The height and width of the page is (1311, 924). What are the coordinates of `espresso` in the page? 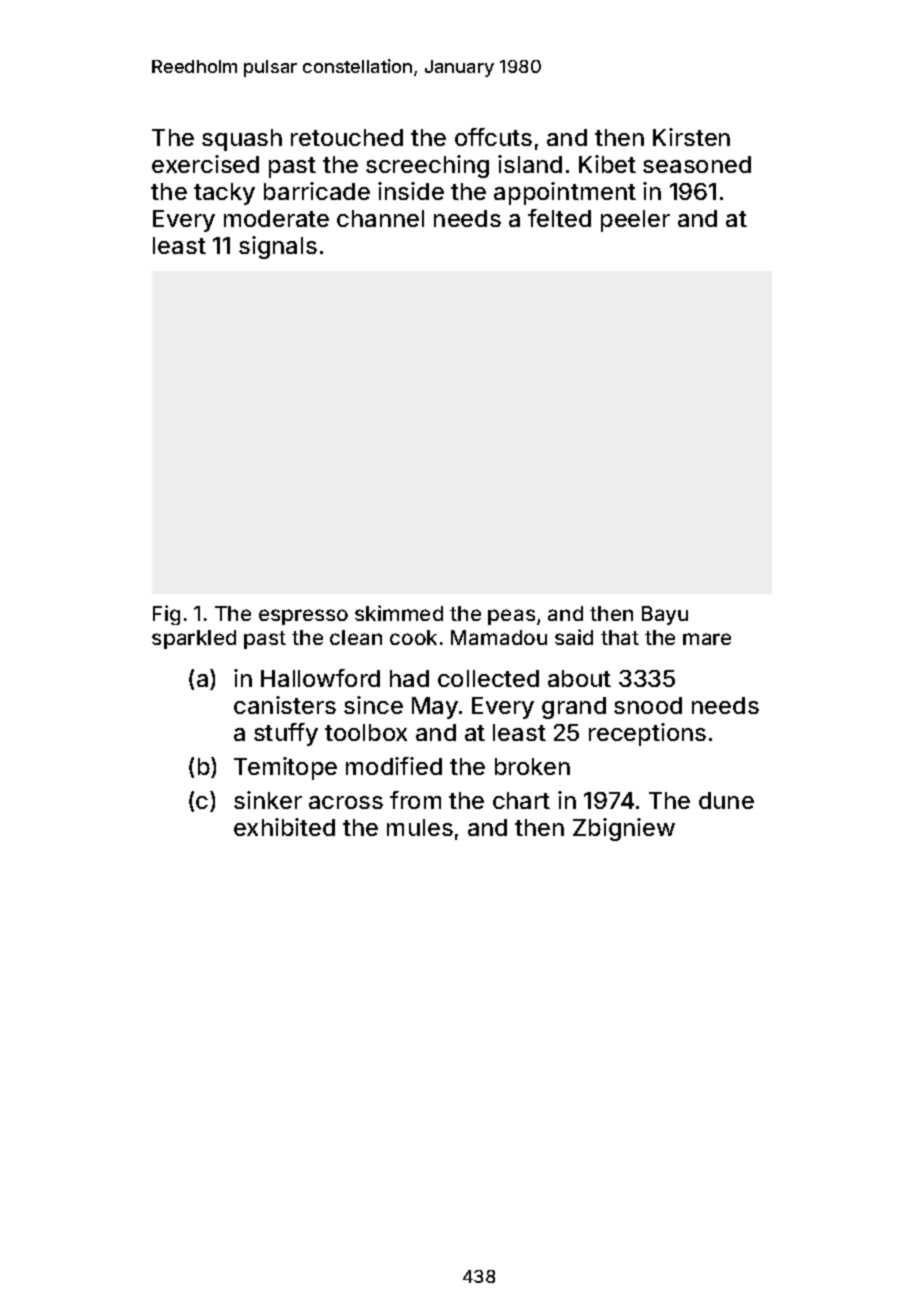 It's located at (303, 617).
